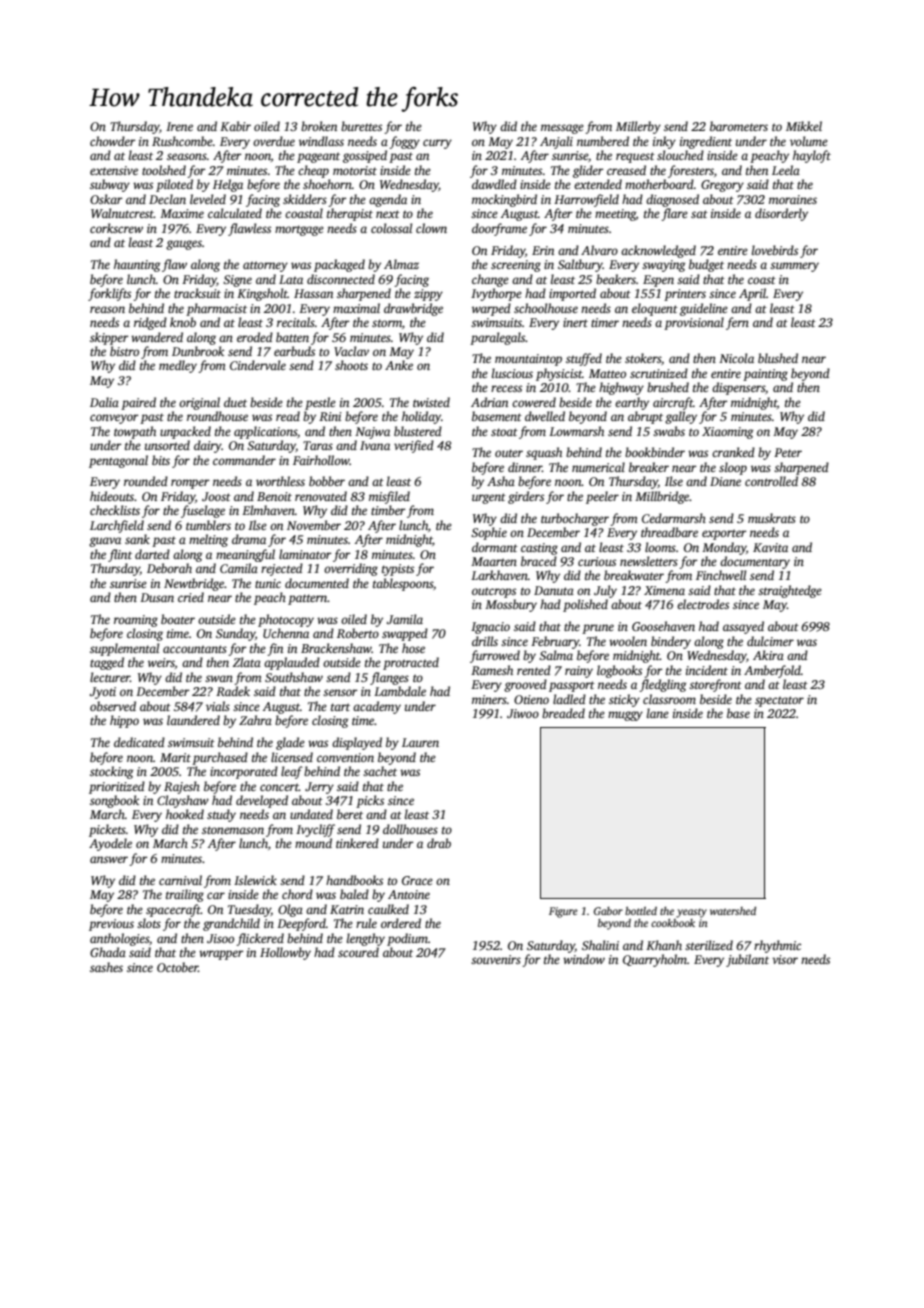  I want to click on Signe, so click(237, 281).
